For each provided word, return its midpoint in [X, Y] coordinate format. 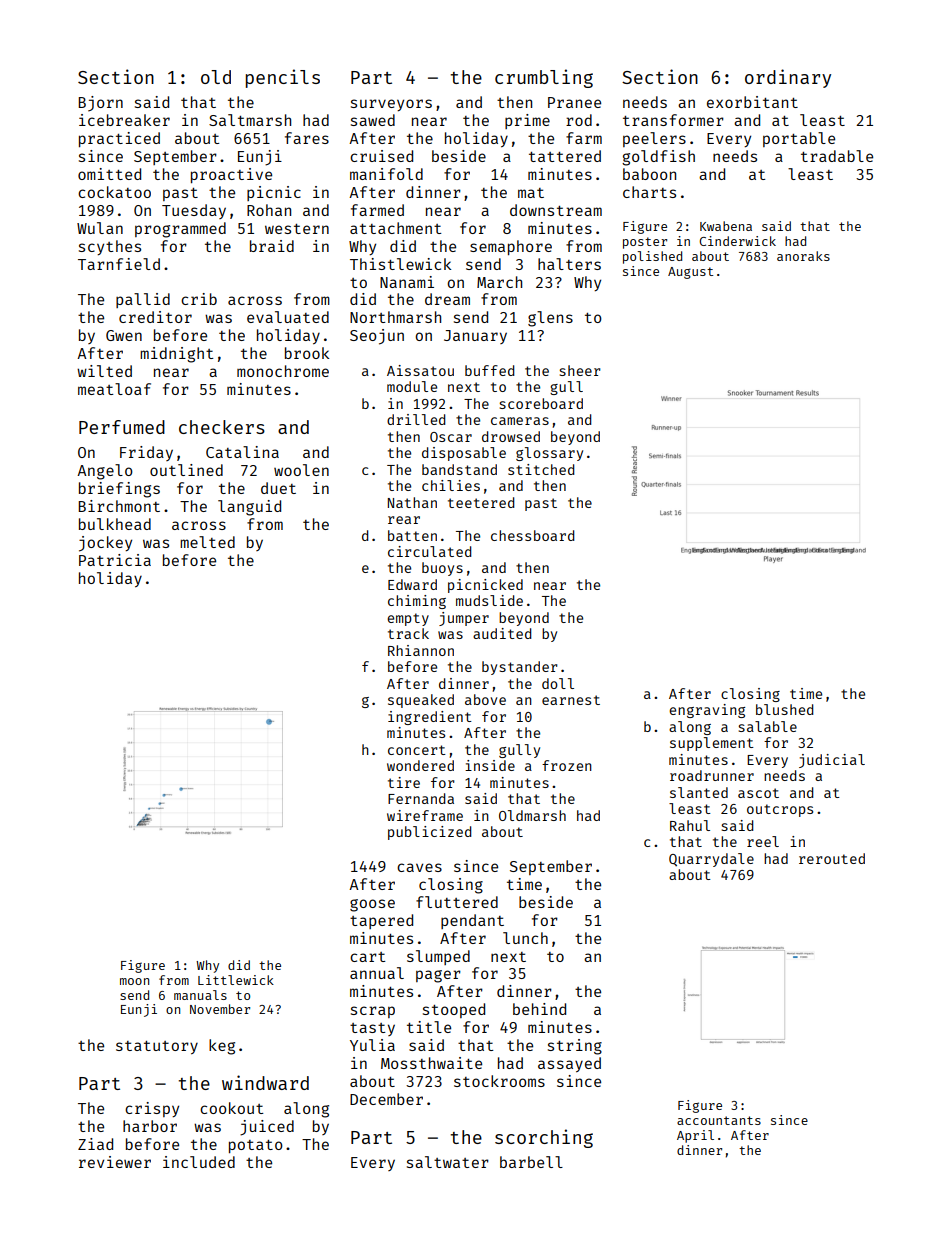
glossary [549, 454]
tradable [837, 156]
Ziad [95, 1144]
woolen [301, 470]
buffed [489, 370]
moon [134, 981]
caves [419, 867]
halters [569, 264]
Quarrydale [711, 860]
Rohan [269, 210]
